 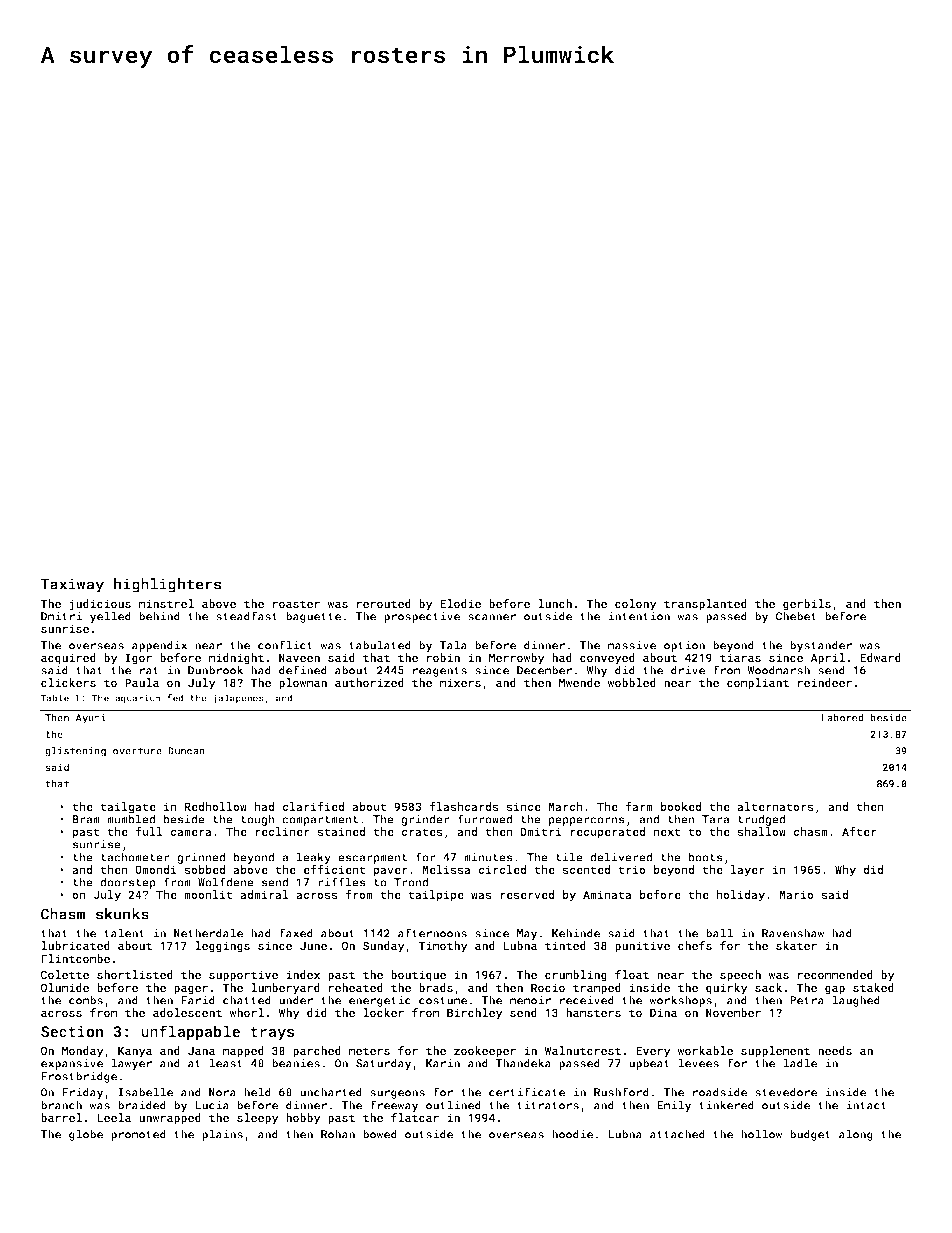 I want to click on globe, so click(x=86, y=1135).
